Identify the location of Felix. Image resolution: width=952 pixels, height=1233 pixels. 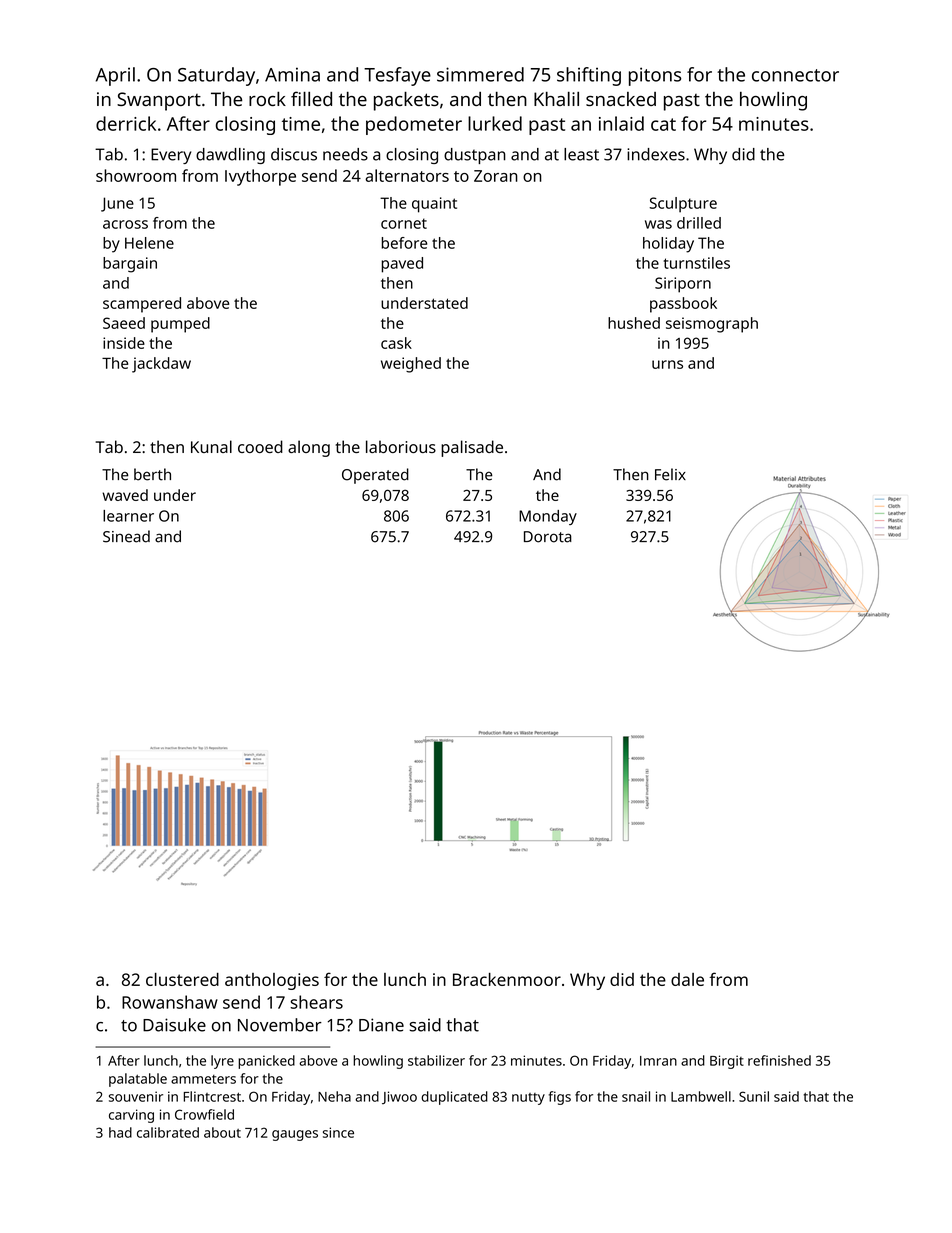
(670, 474).
